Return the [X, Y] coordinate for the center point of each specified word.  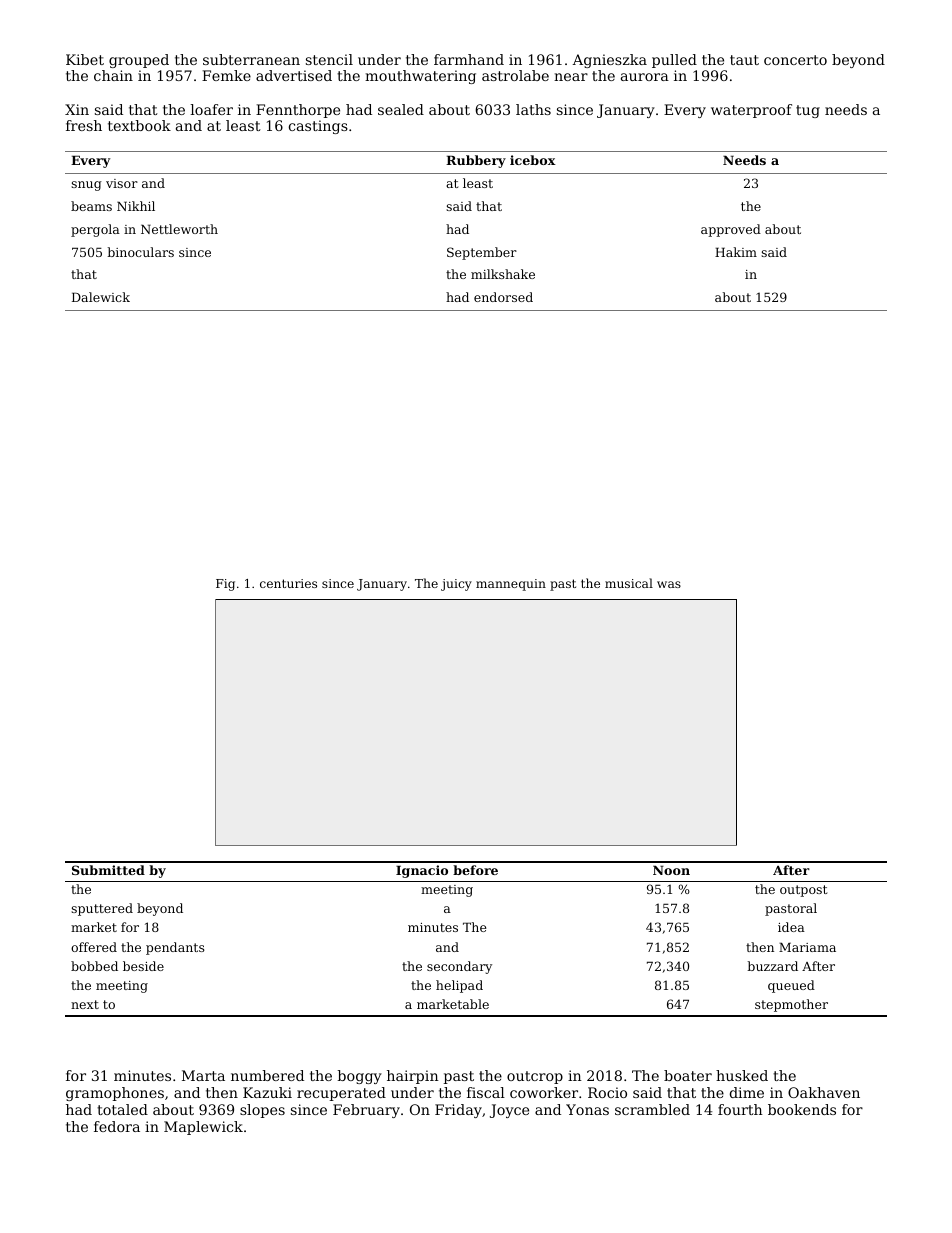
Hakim [736, 252]
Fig [225, 585]
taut [744, 60]
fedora [117, 1126]
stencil [329, 59]
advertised [294, 75]
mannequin [511, 585]
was [669, 584]
